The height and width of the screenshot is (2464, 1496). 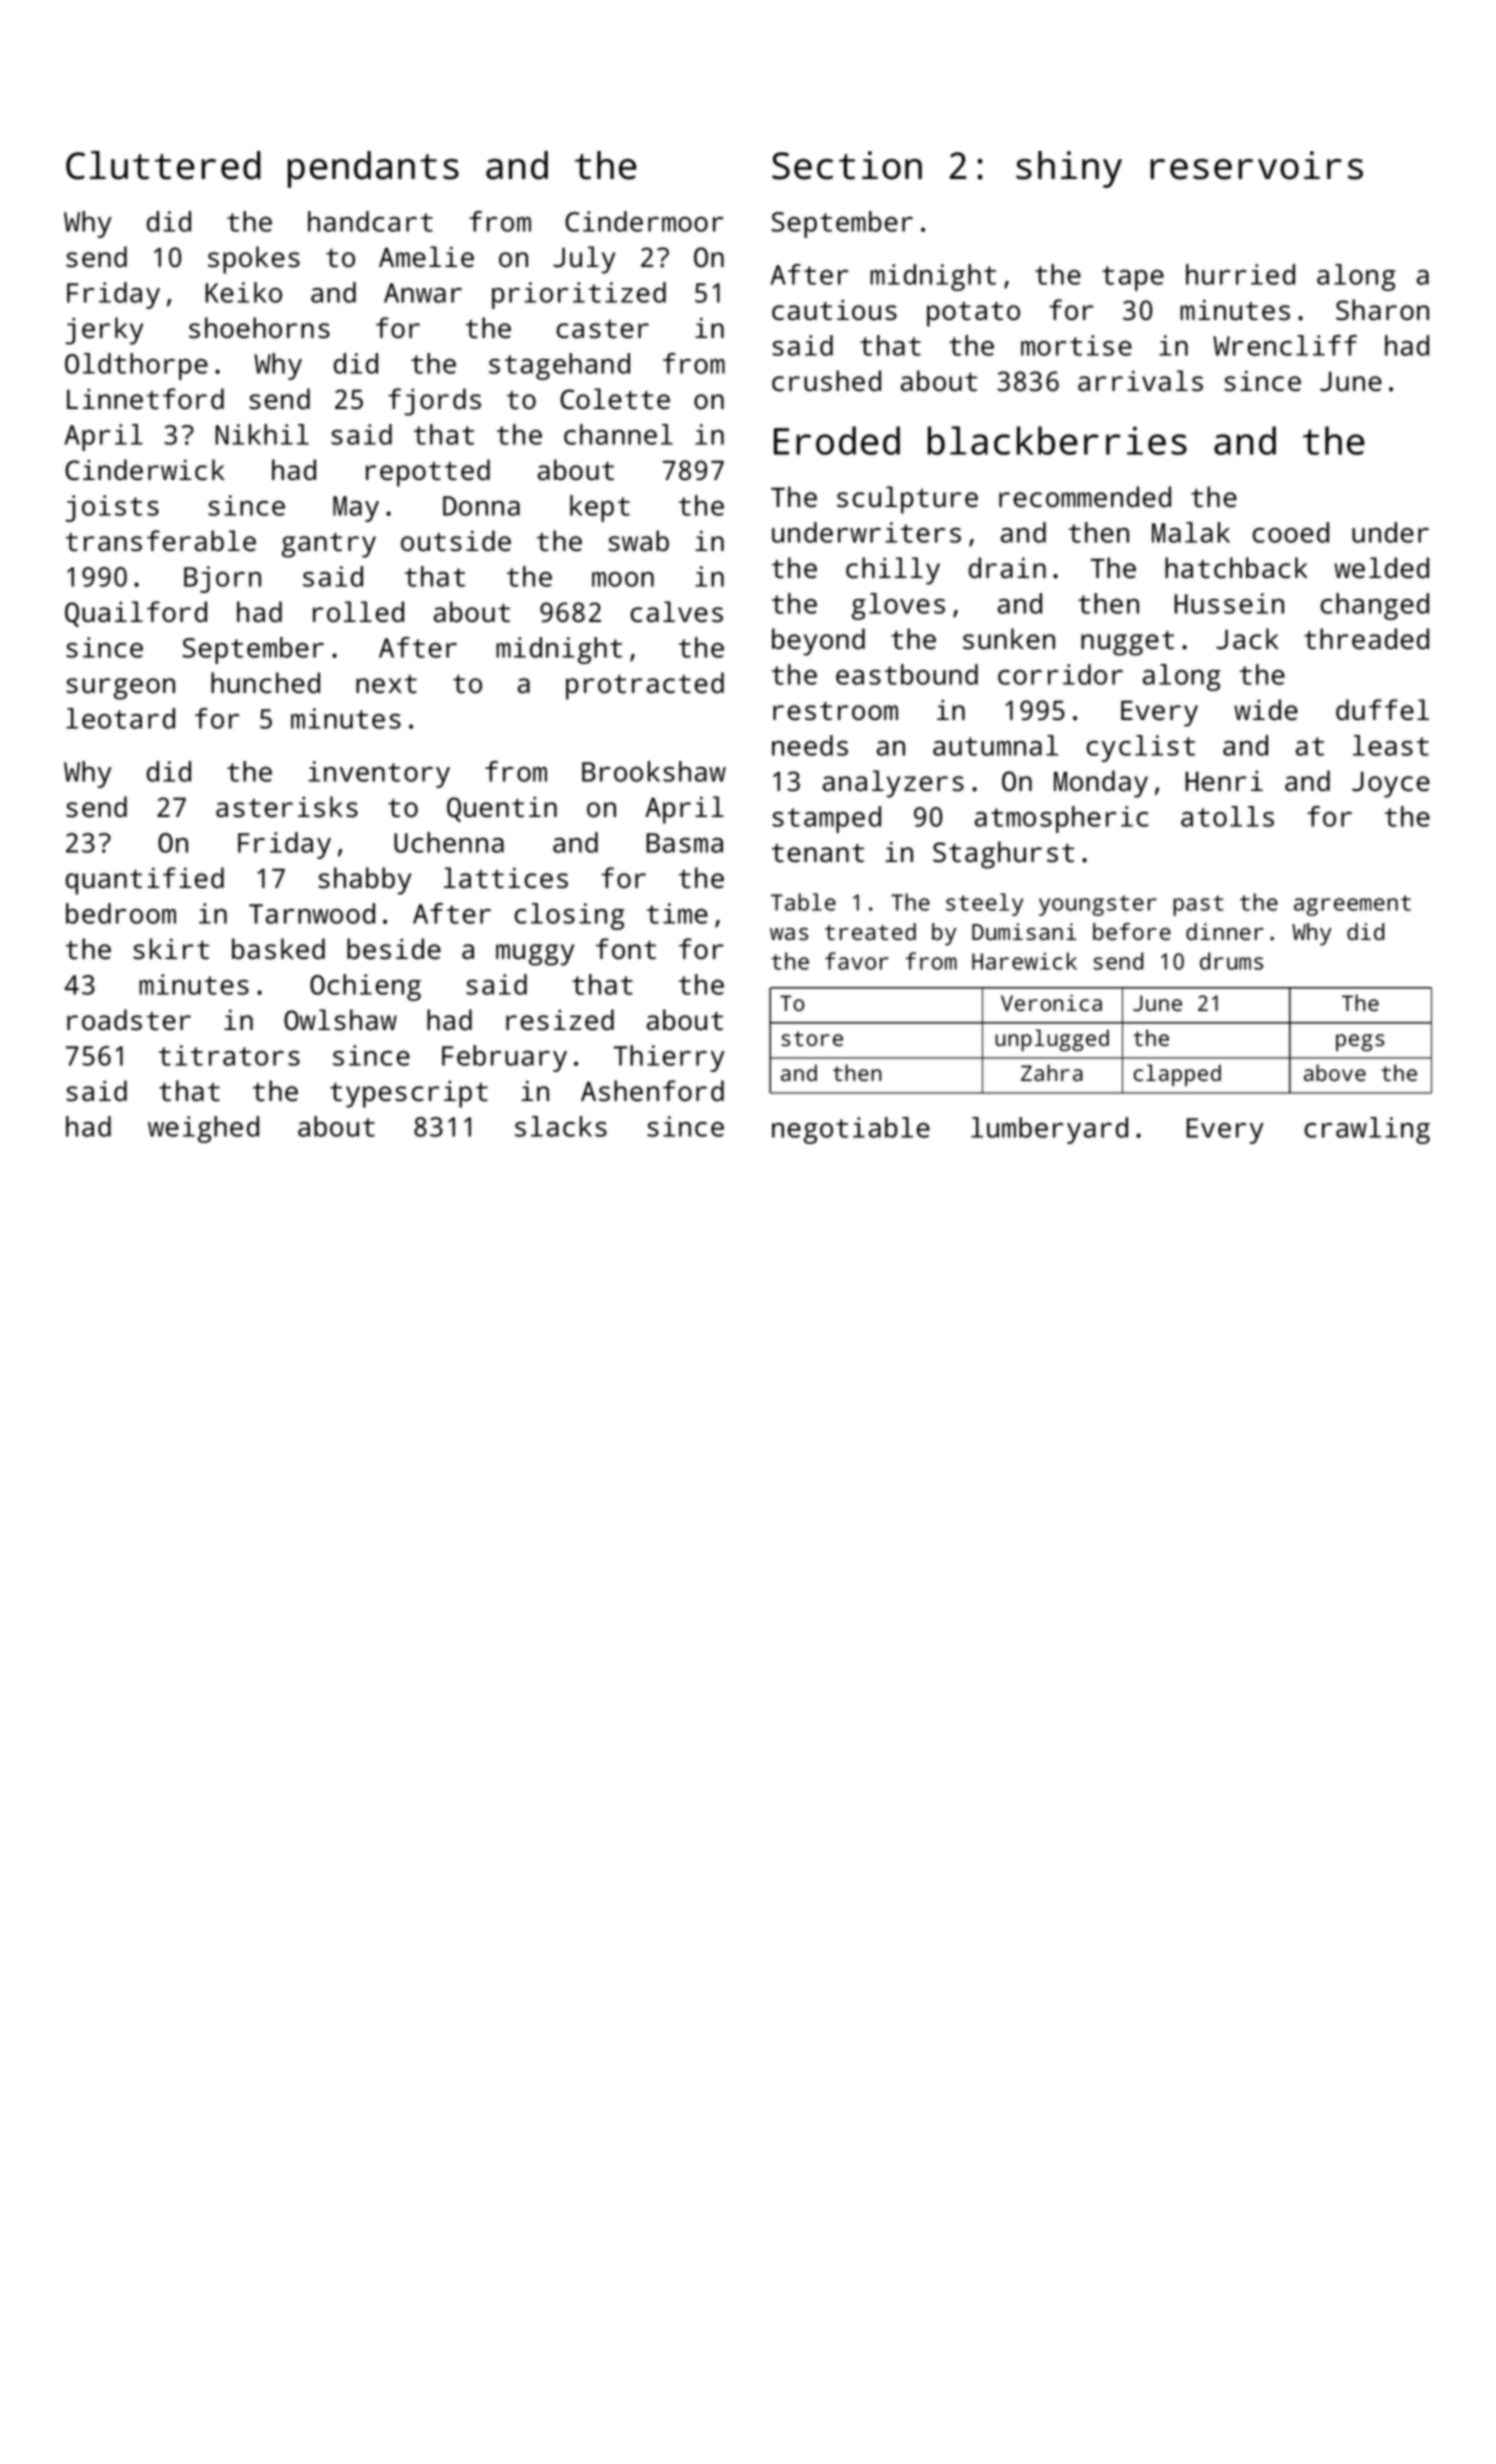 I want to click on calves, so click(x=677, y=612).
